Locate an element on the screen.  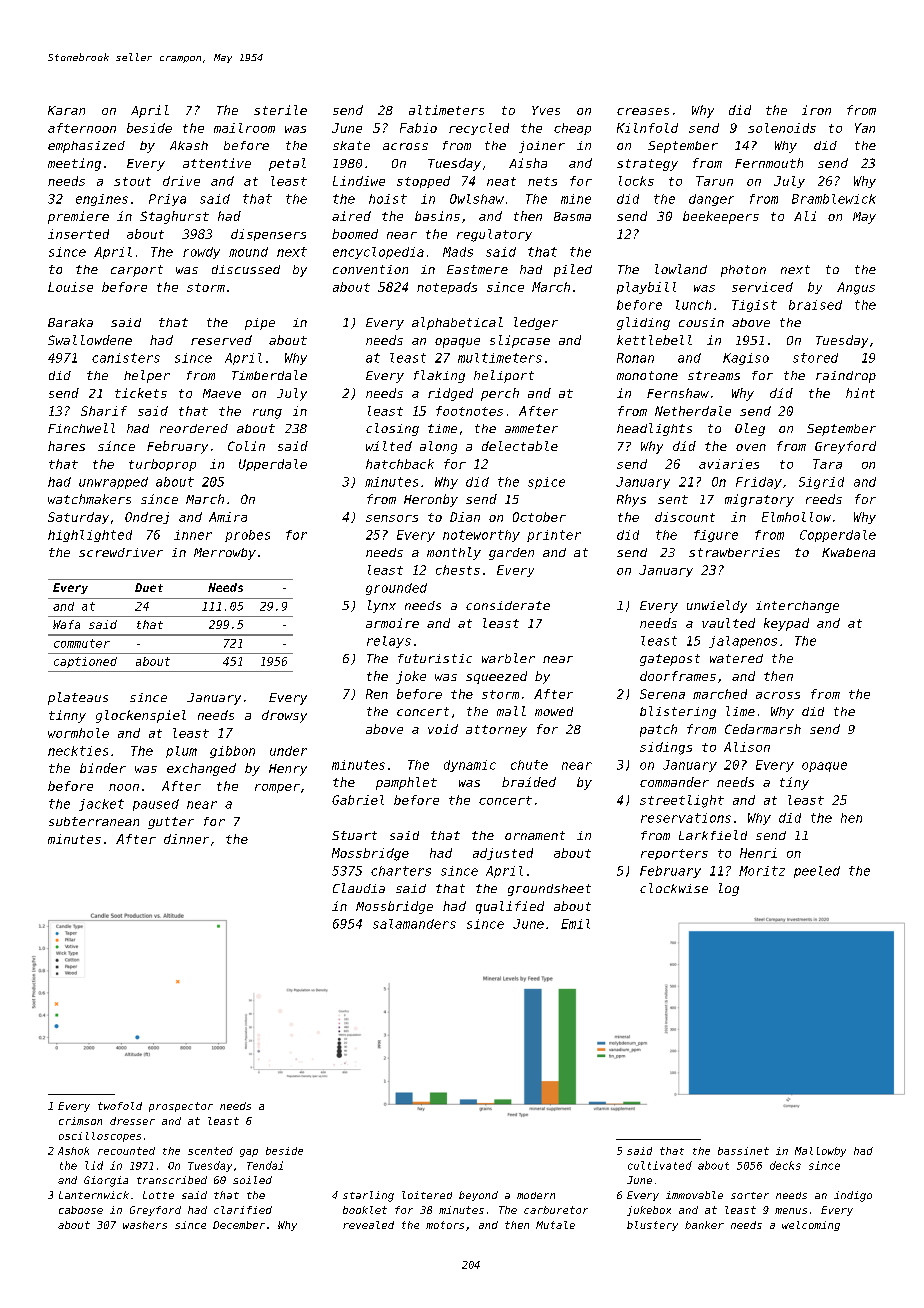
Yves is located at coordinates (546, 110).
